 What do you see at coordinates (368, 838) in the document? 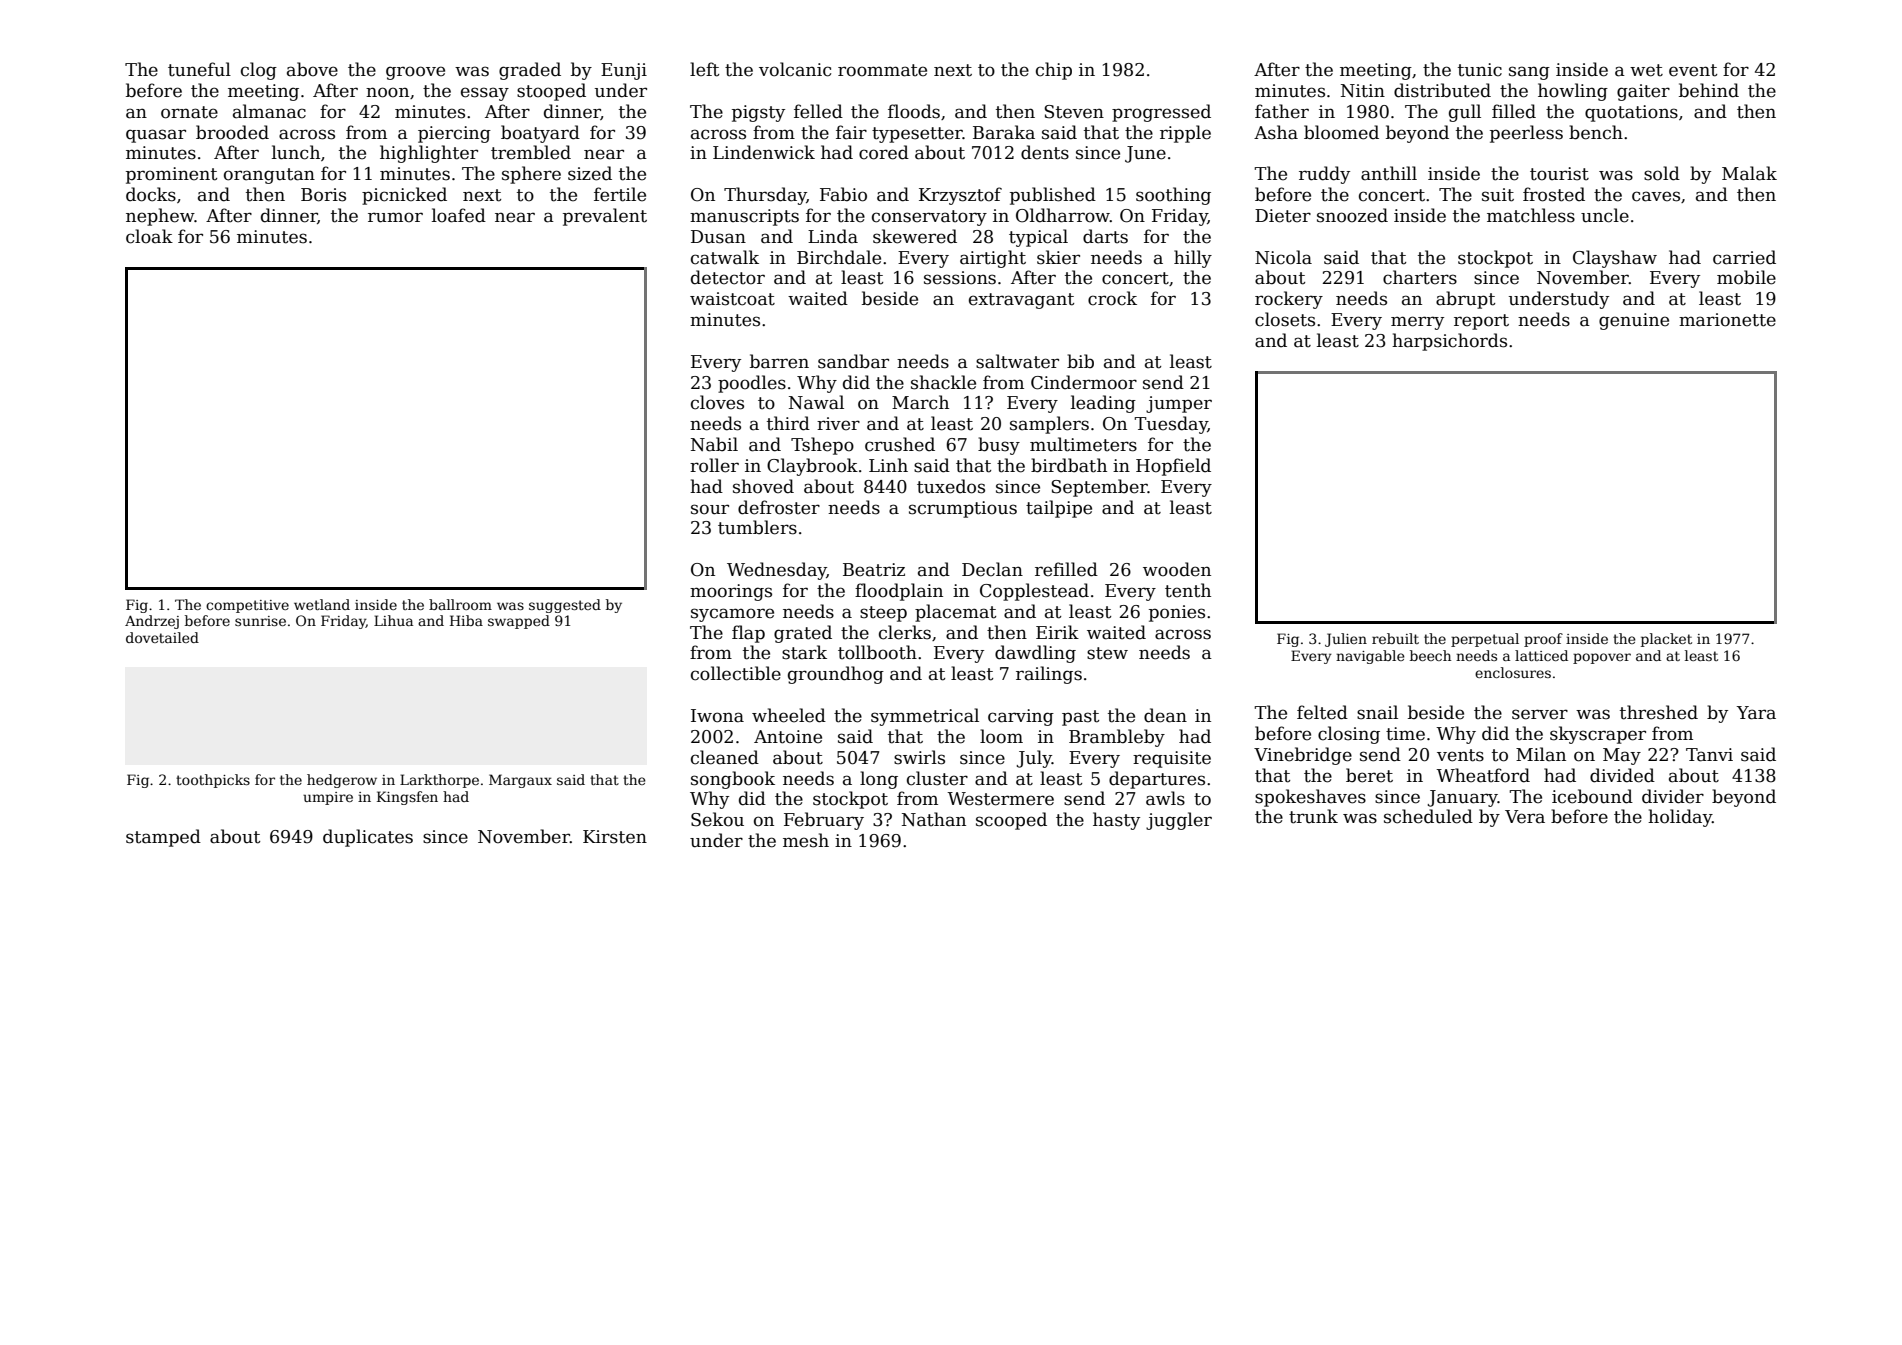
I see `duplicates` at bounding box center [368, 838].
